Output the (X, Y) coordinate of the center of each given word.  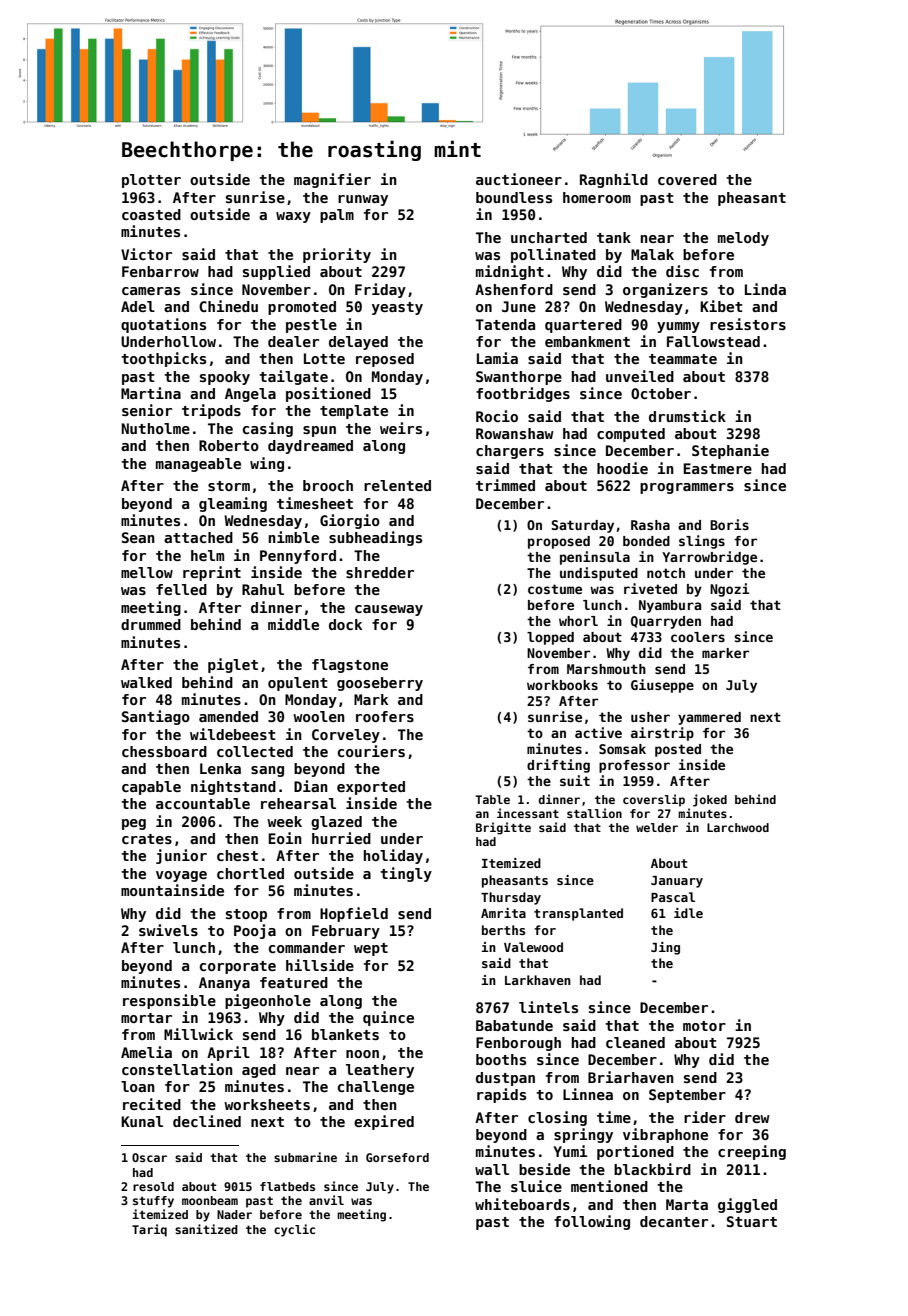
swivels (168, 930)
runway (363, 200)
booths (501, 1059)
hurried (341, 838)
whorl (578, 621)
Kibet (721, 306)
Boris (729, 524)
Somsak (622, 749)
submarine (305, 1157)
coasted (151, 214)
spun (319, 431)
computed (631, 435)
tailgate (293, 377)
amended (228, 716)
